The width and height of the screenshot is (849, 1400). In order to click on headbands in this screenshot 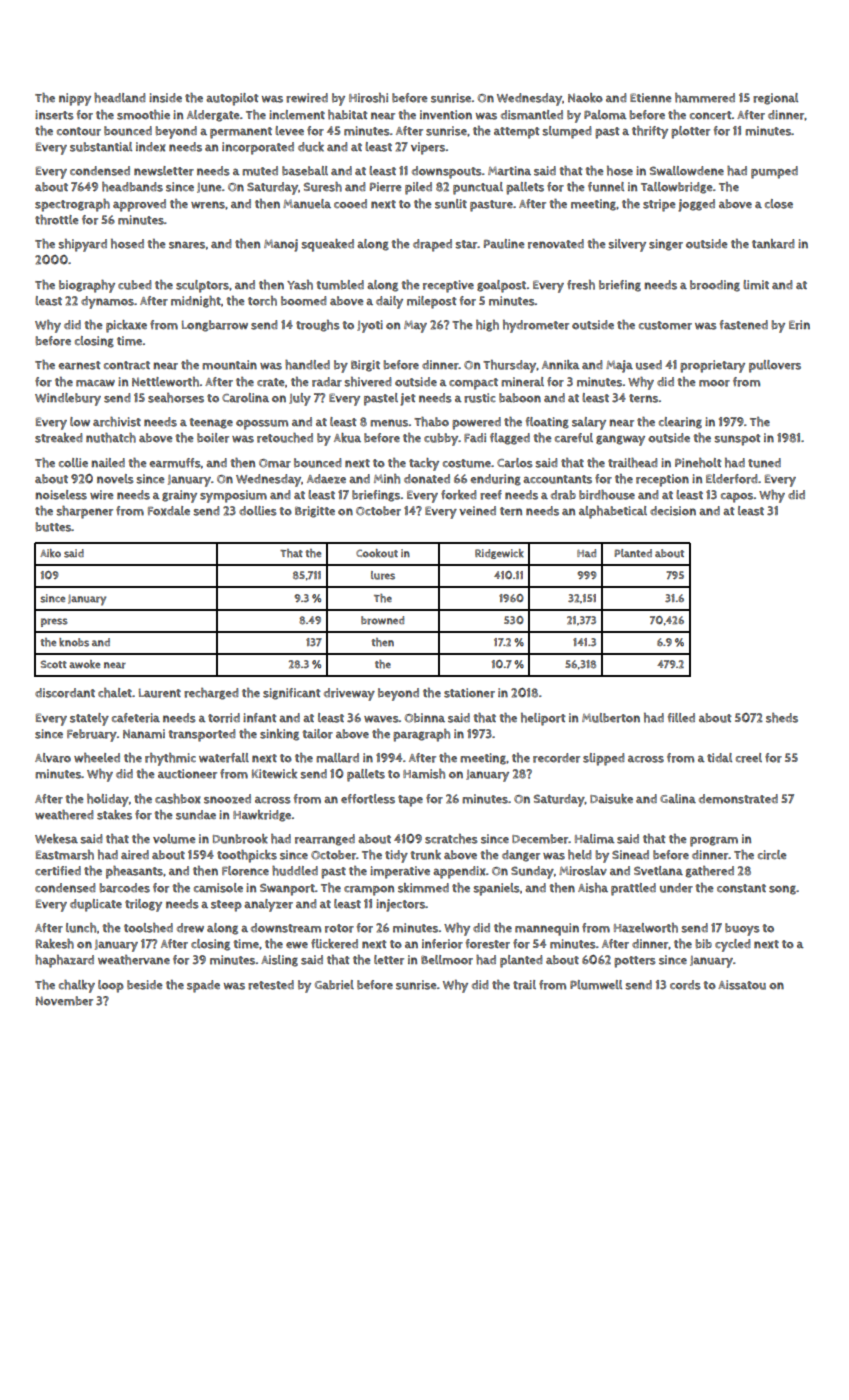, I will do `click(132, 187)`.
